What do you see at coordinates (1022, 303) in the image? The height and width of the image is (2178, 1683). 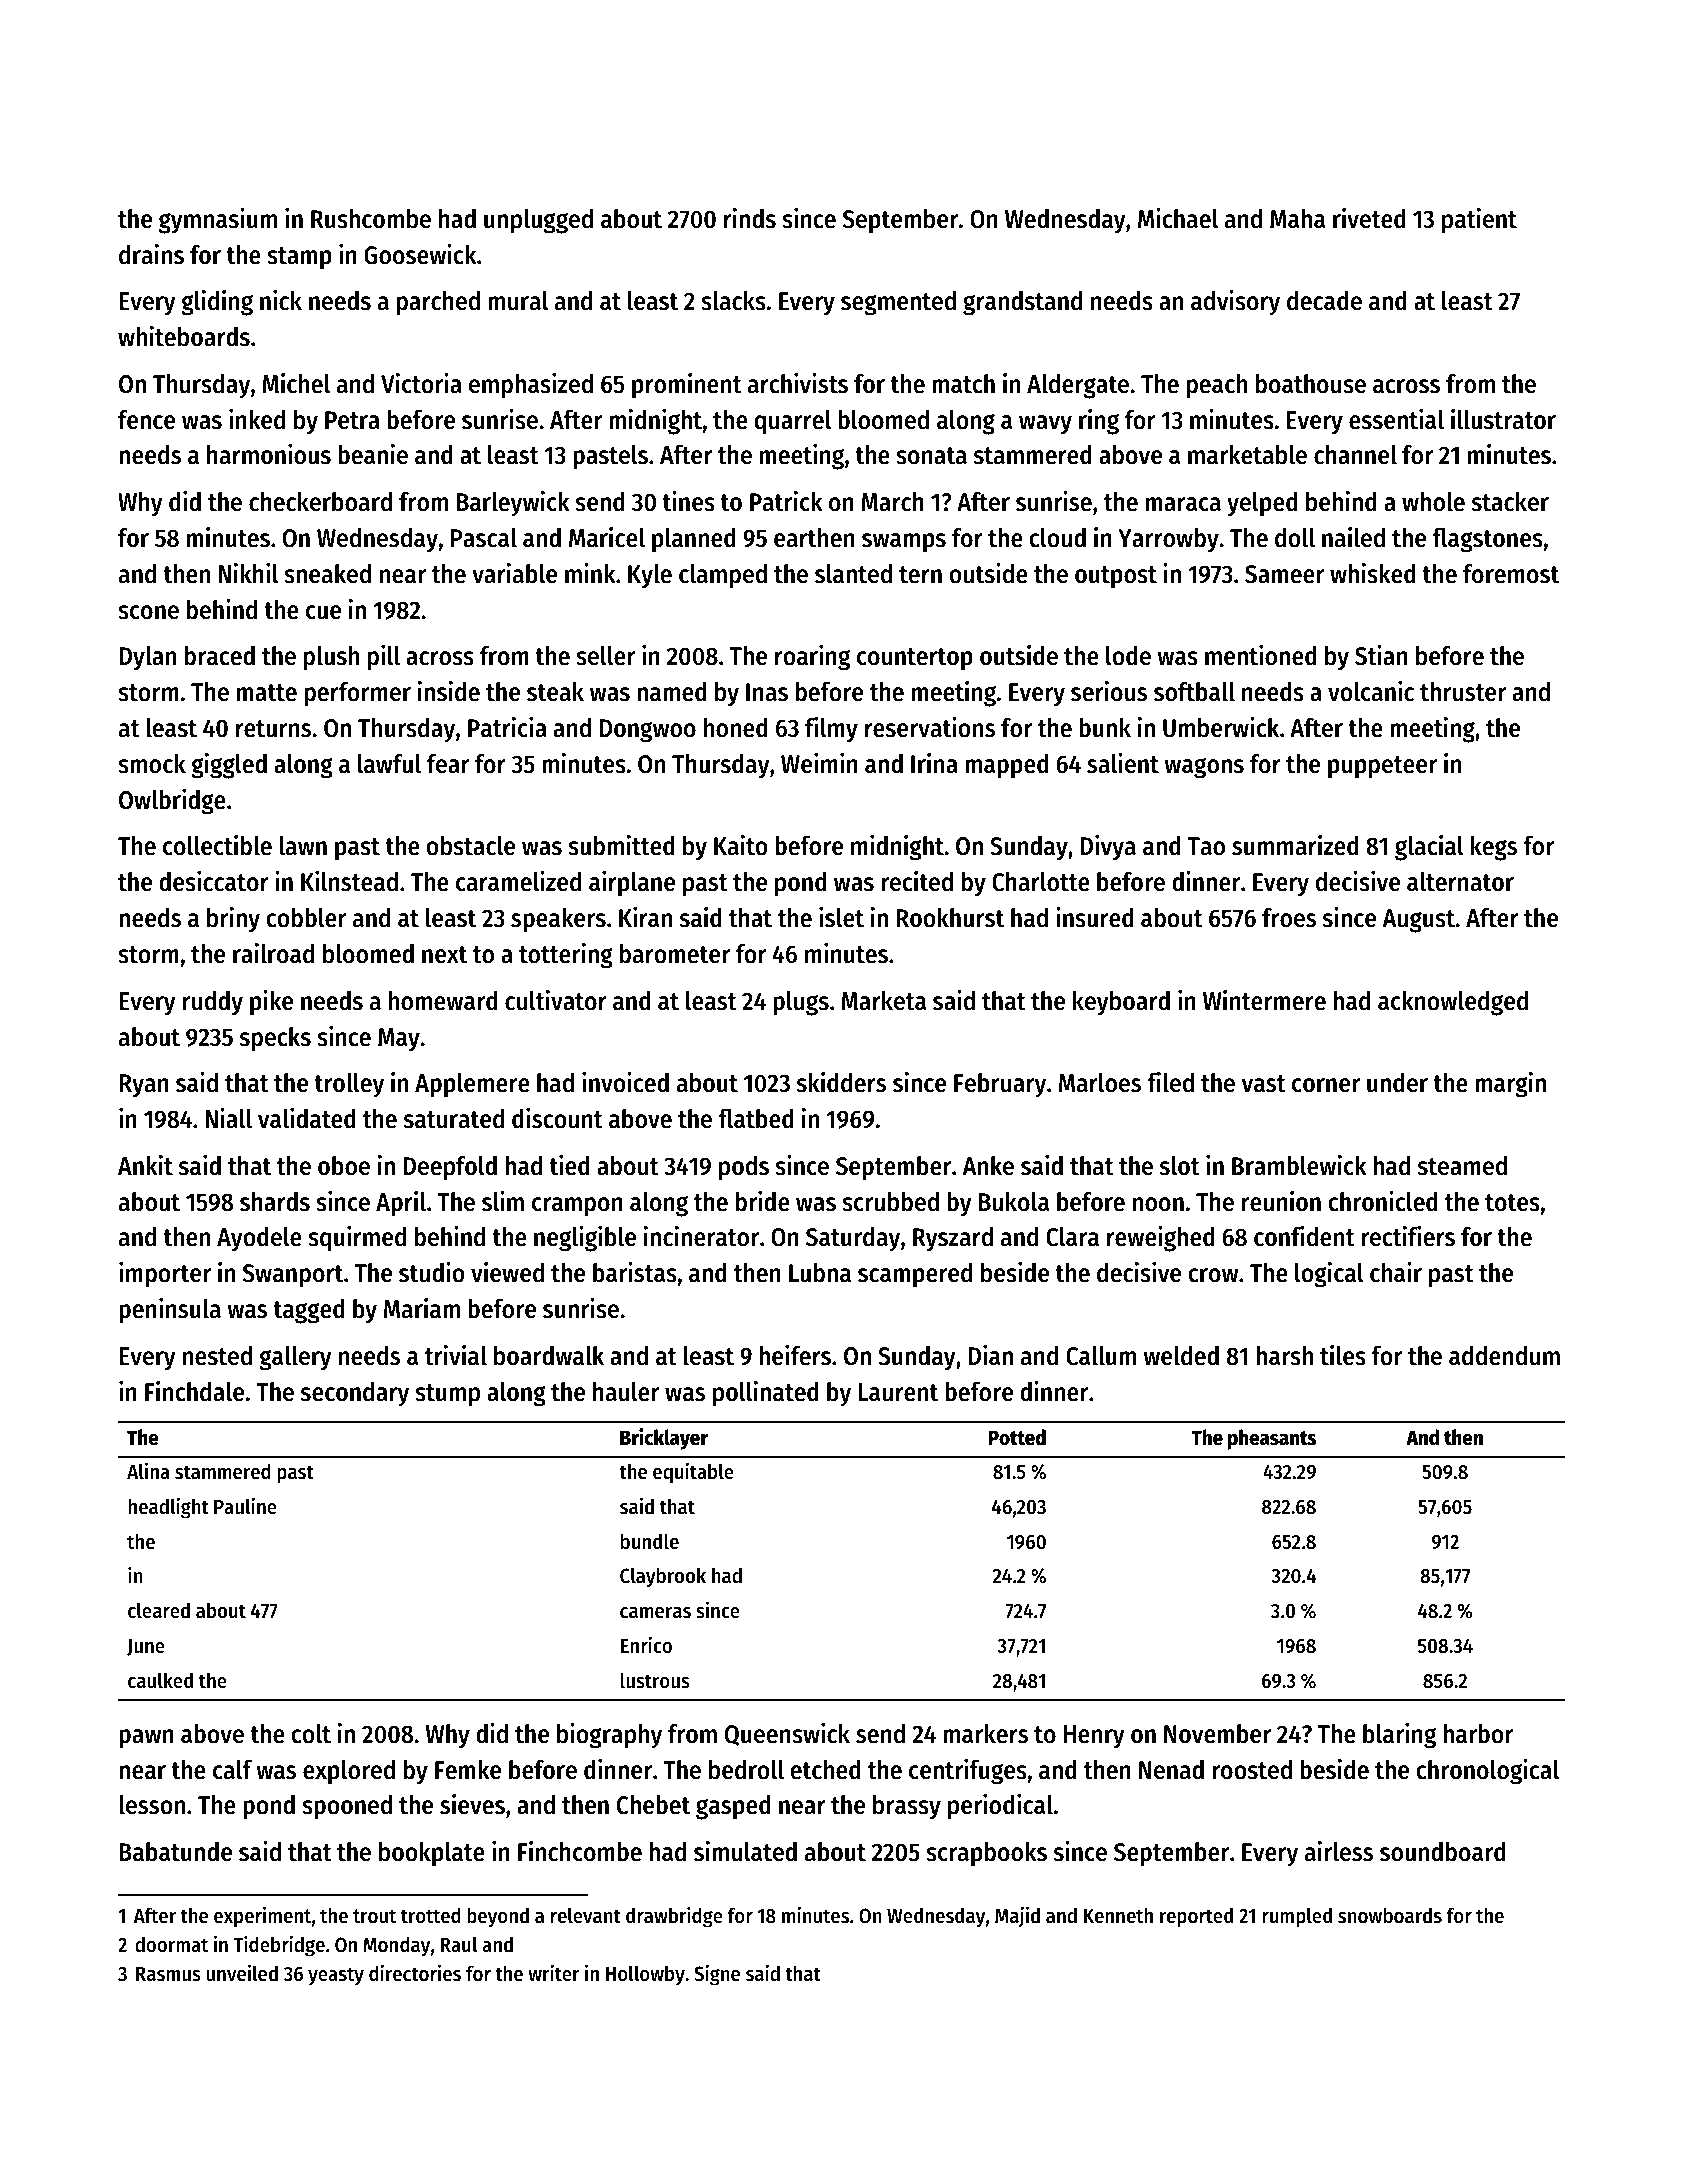 I see `grandstand` at bounding box center [1022, 303].
